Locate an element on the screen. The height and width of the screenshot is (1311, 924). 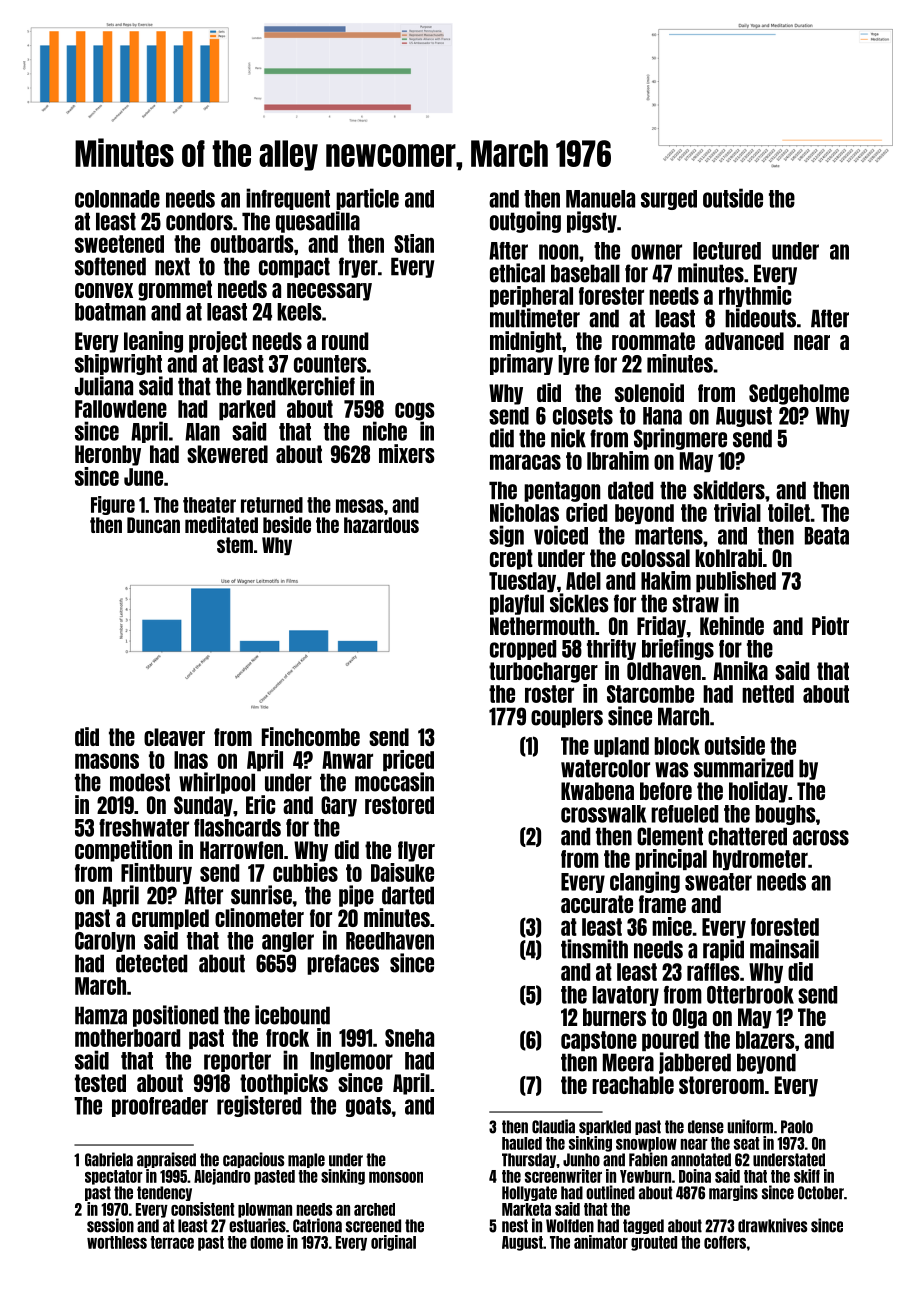
Claudia is located at coordinates (553, 1126).
